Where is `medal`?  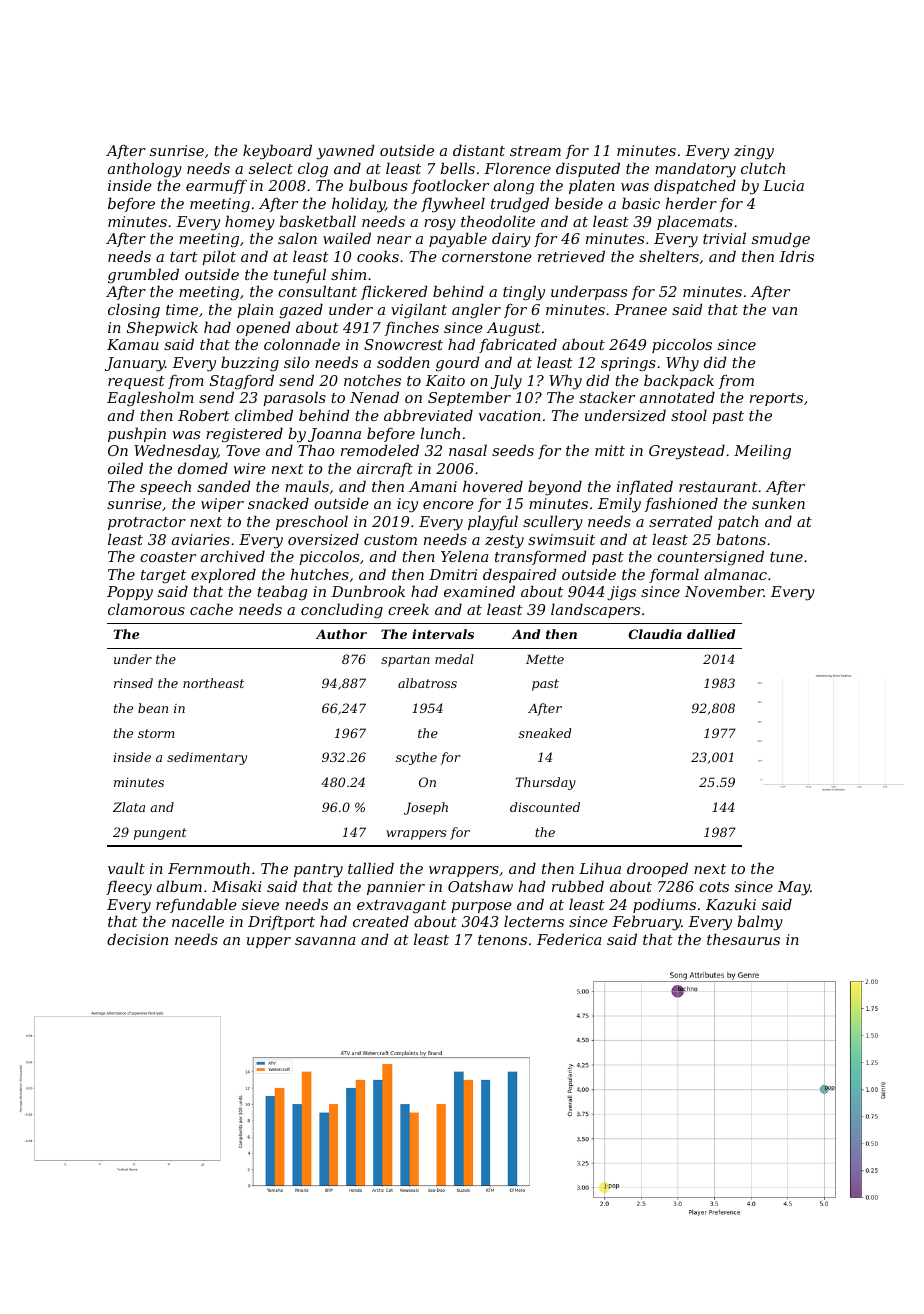
medal is located at coordinates (454, 659).
